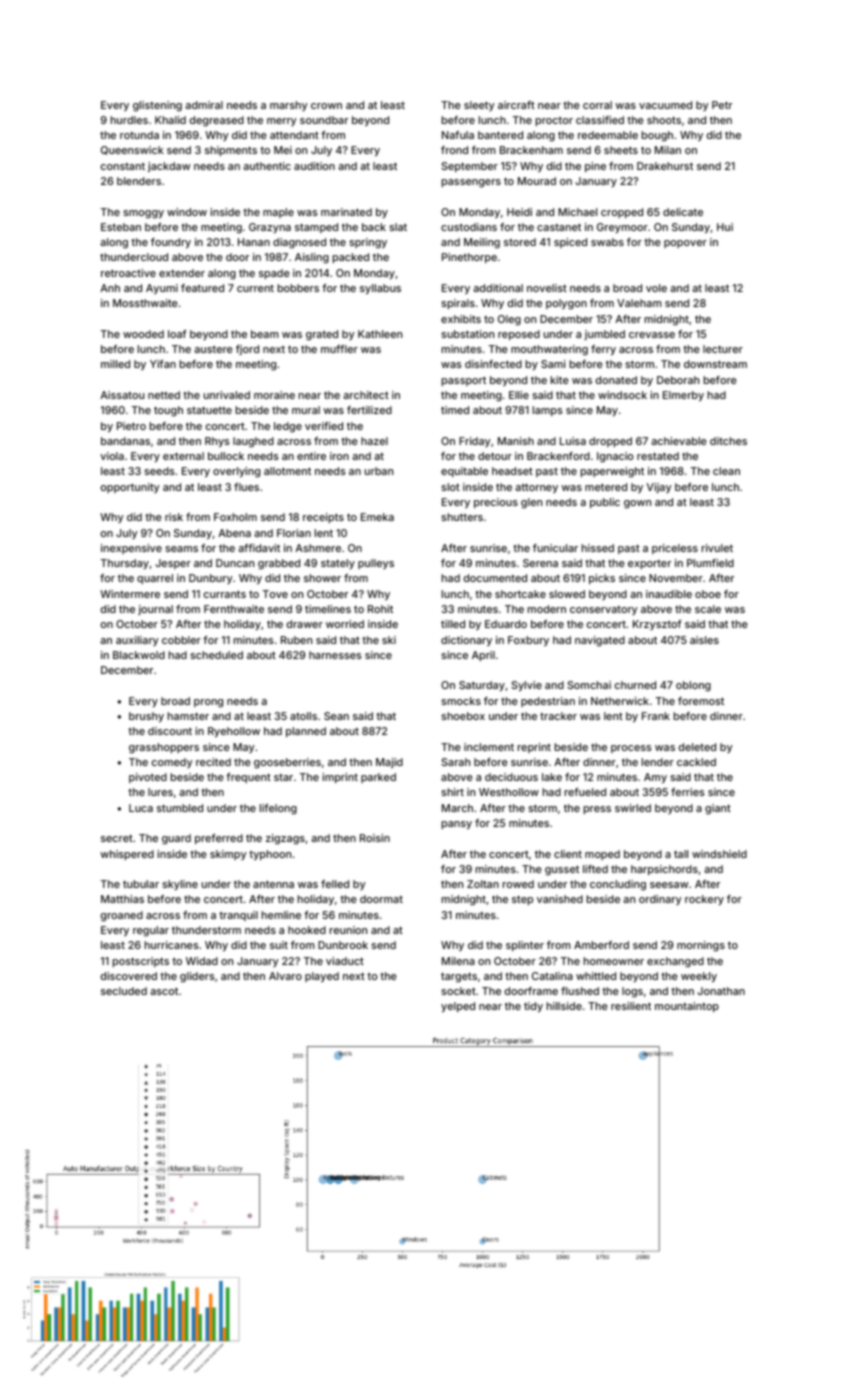 The image size is (849, 1400). Describe the element at coordinates (159, 471) in the screenshot. I see `seeds` at that location.
